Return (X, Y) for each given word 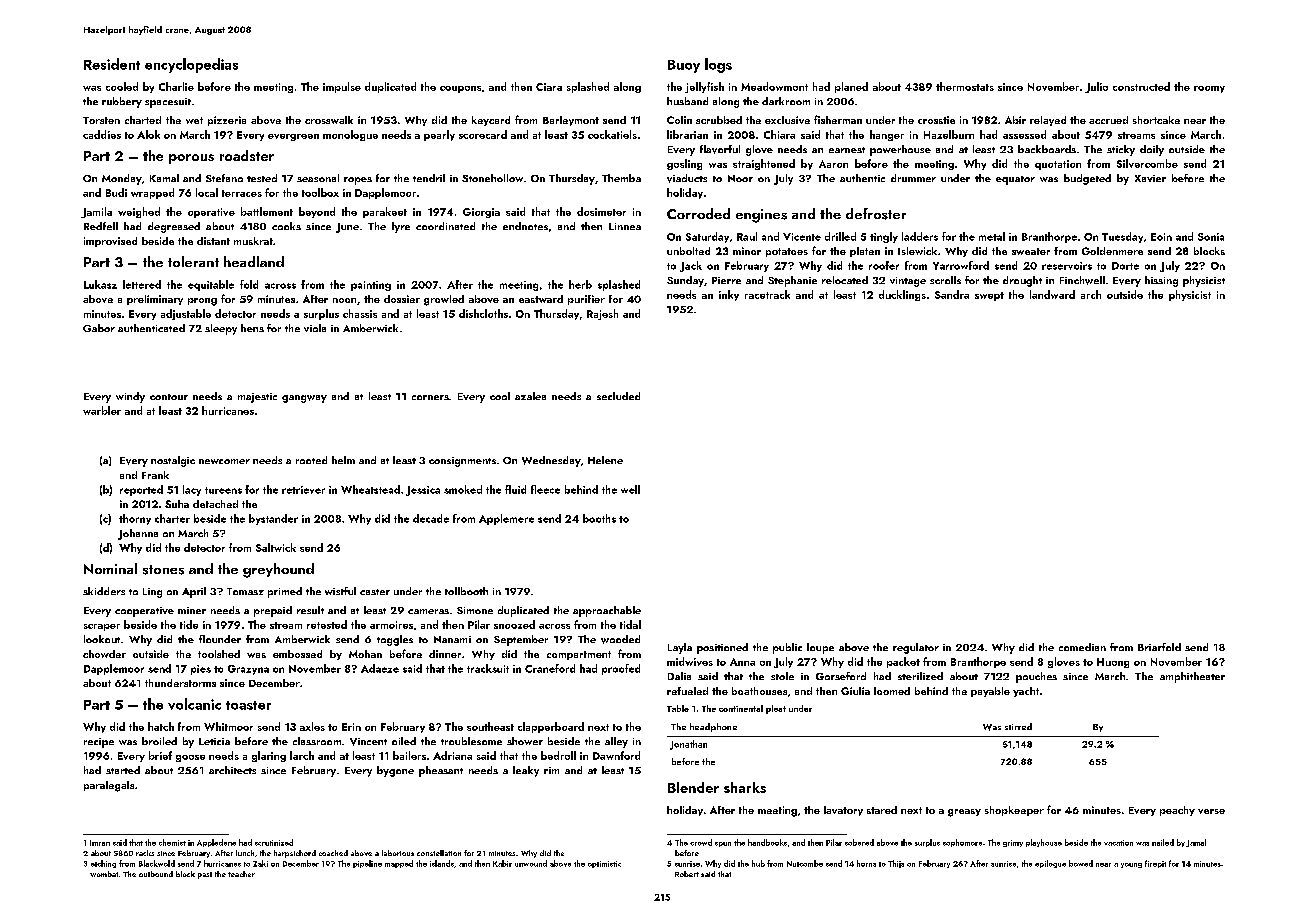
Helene (605, 460)
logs (718, 65)
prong (202, 302)
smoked (463, 489)
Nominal (110, 568)
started (123, 770)
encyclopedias (191, 65)
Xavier (1150, 178)
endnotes (525, 226)
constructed (1141, 86)
